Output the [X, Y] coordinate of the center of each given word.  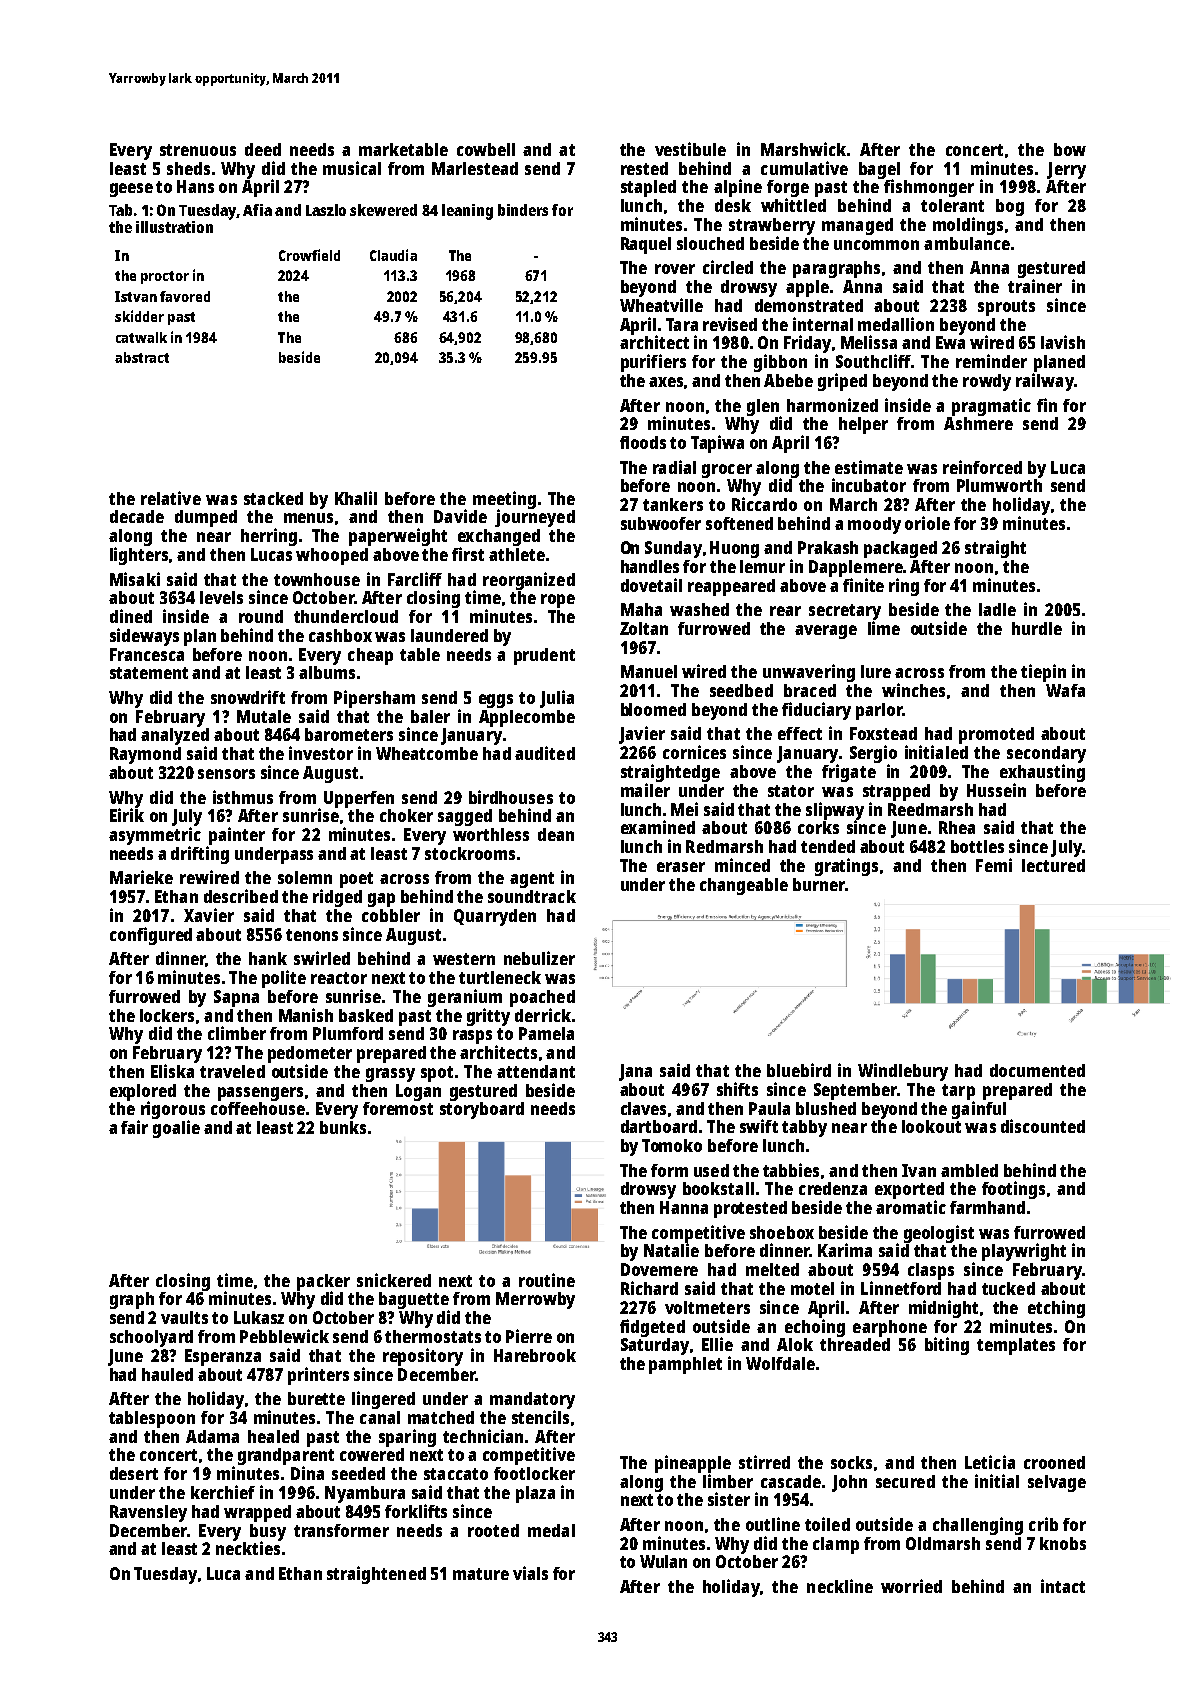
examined [658, 827]
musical [352, 168]
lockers [167, 1015]
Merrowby [535, 1300]
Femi [994, 865]
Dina [307, 1473]
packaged [900, 549]
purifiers [653, 363]
